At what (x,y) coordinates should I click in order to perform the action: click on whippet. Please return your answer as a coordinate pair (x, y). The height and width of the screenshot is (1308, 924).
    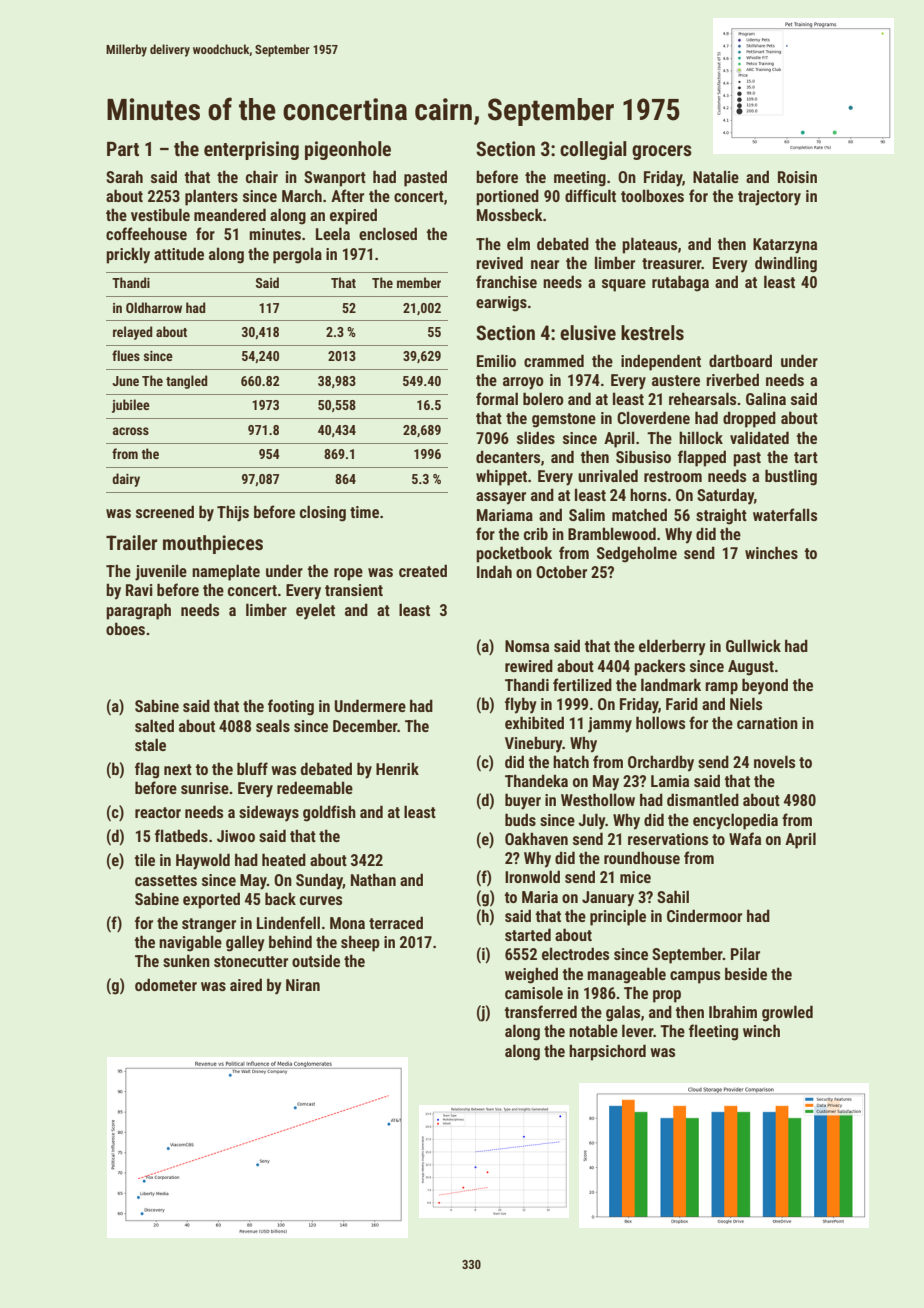
    Looking at the image, I should click on (501, 477).
